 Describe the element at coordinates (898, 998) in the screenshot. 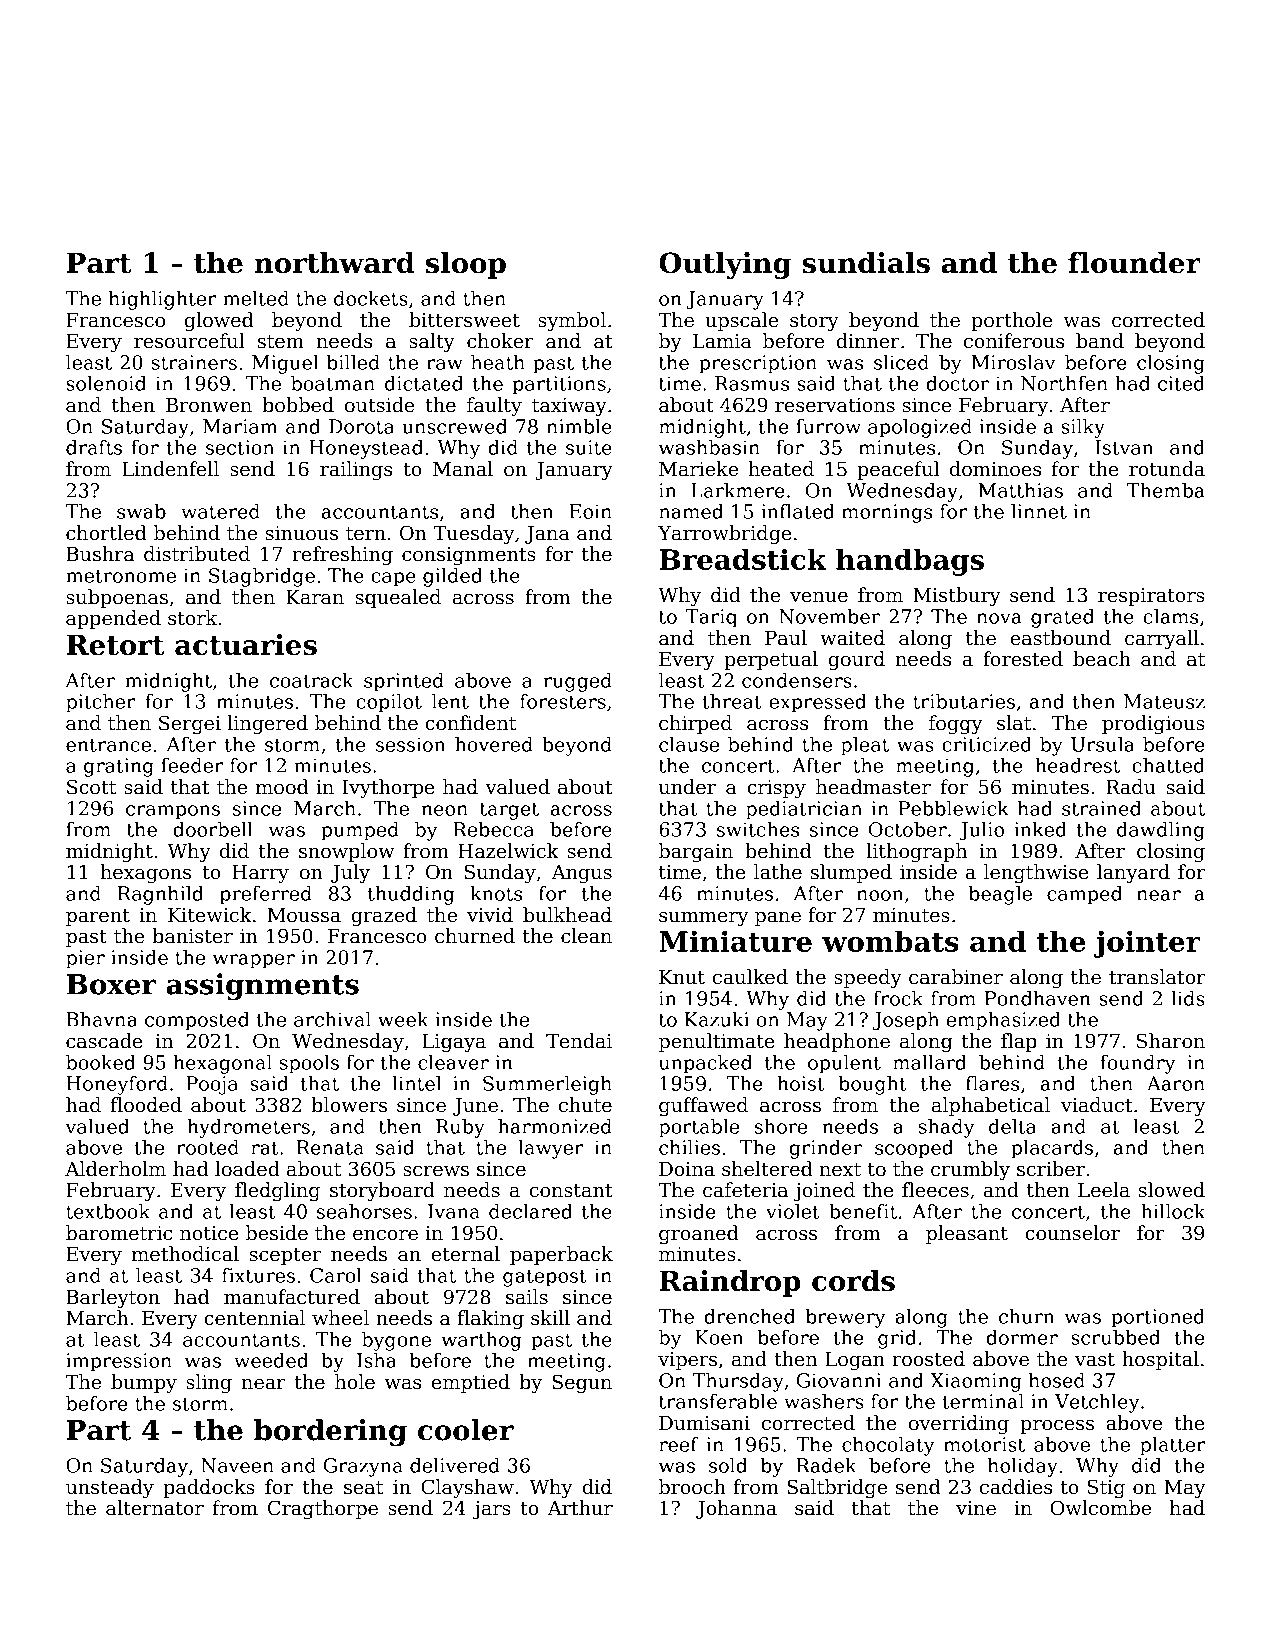

I see `frock` at that location.
